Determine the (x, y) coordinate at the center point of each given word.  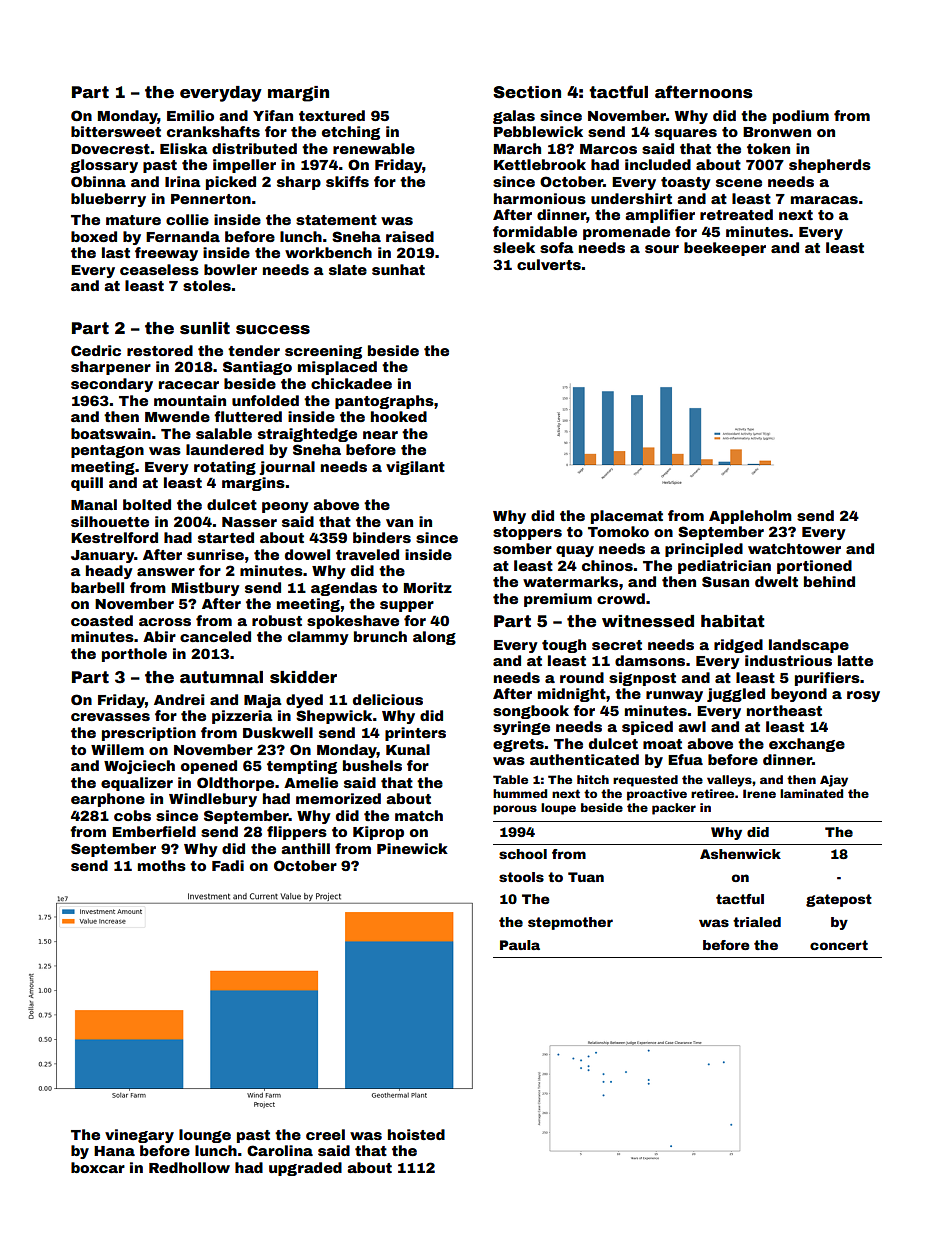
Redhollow (189, 1167)
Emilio (190, 115)
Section (527, 92)
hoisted (416, 1134)
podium (801, 117)
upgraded (305, 1169)
